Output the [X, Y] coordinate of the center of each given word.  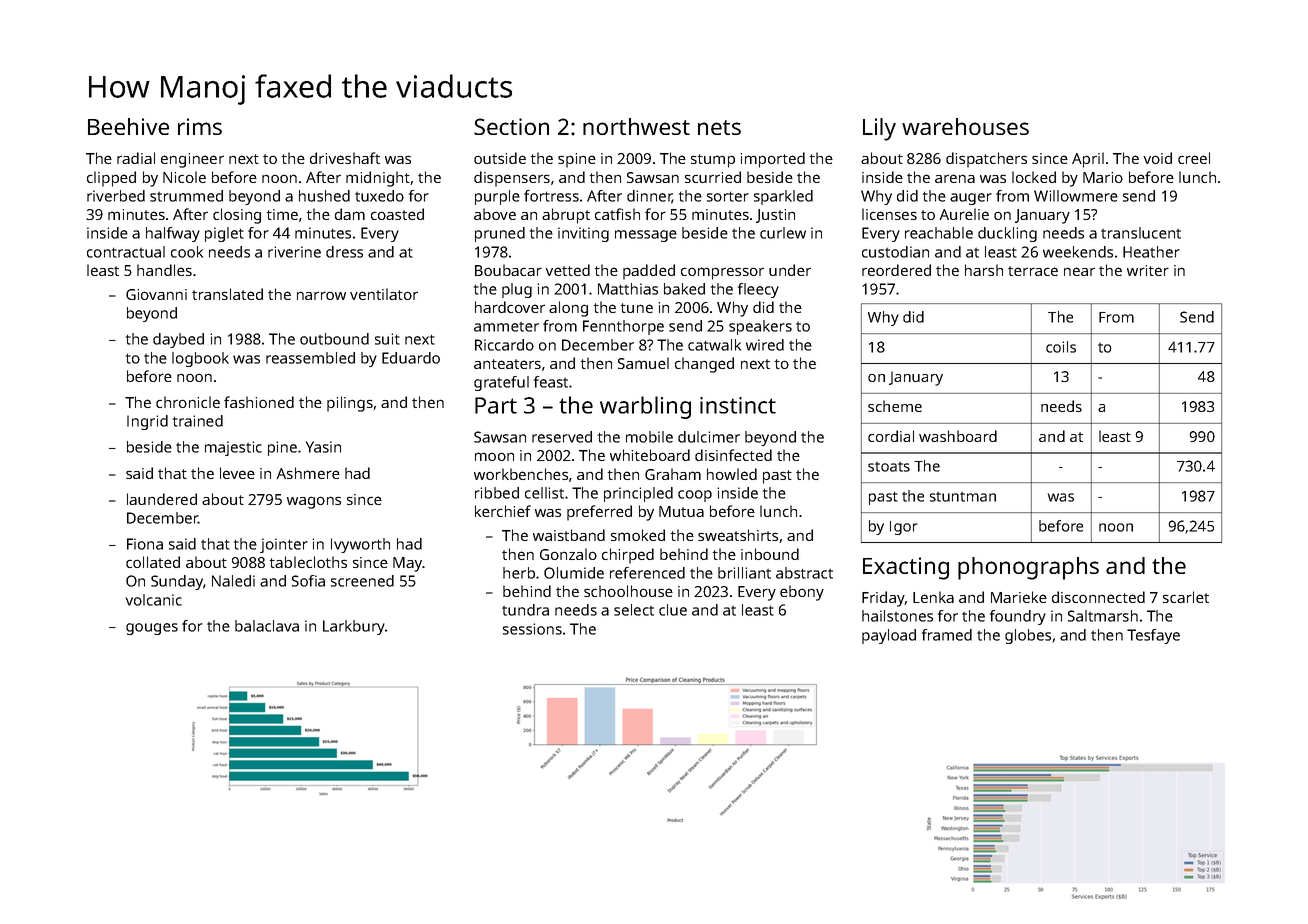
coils [1061, 347]
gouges [152, 629]
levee [237, 473]
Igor [904, 528]
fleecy [758, 290]
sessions [532, 629]
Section [511, 126]
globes [1028, 636]
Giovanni [156, 294]
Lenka [933, 597]
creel [1194, 158]
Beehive [128, 126]
